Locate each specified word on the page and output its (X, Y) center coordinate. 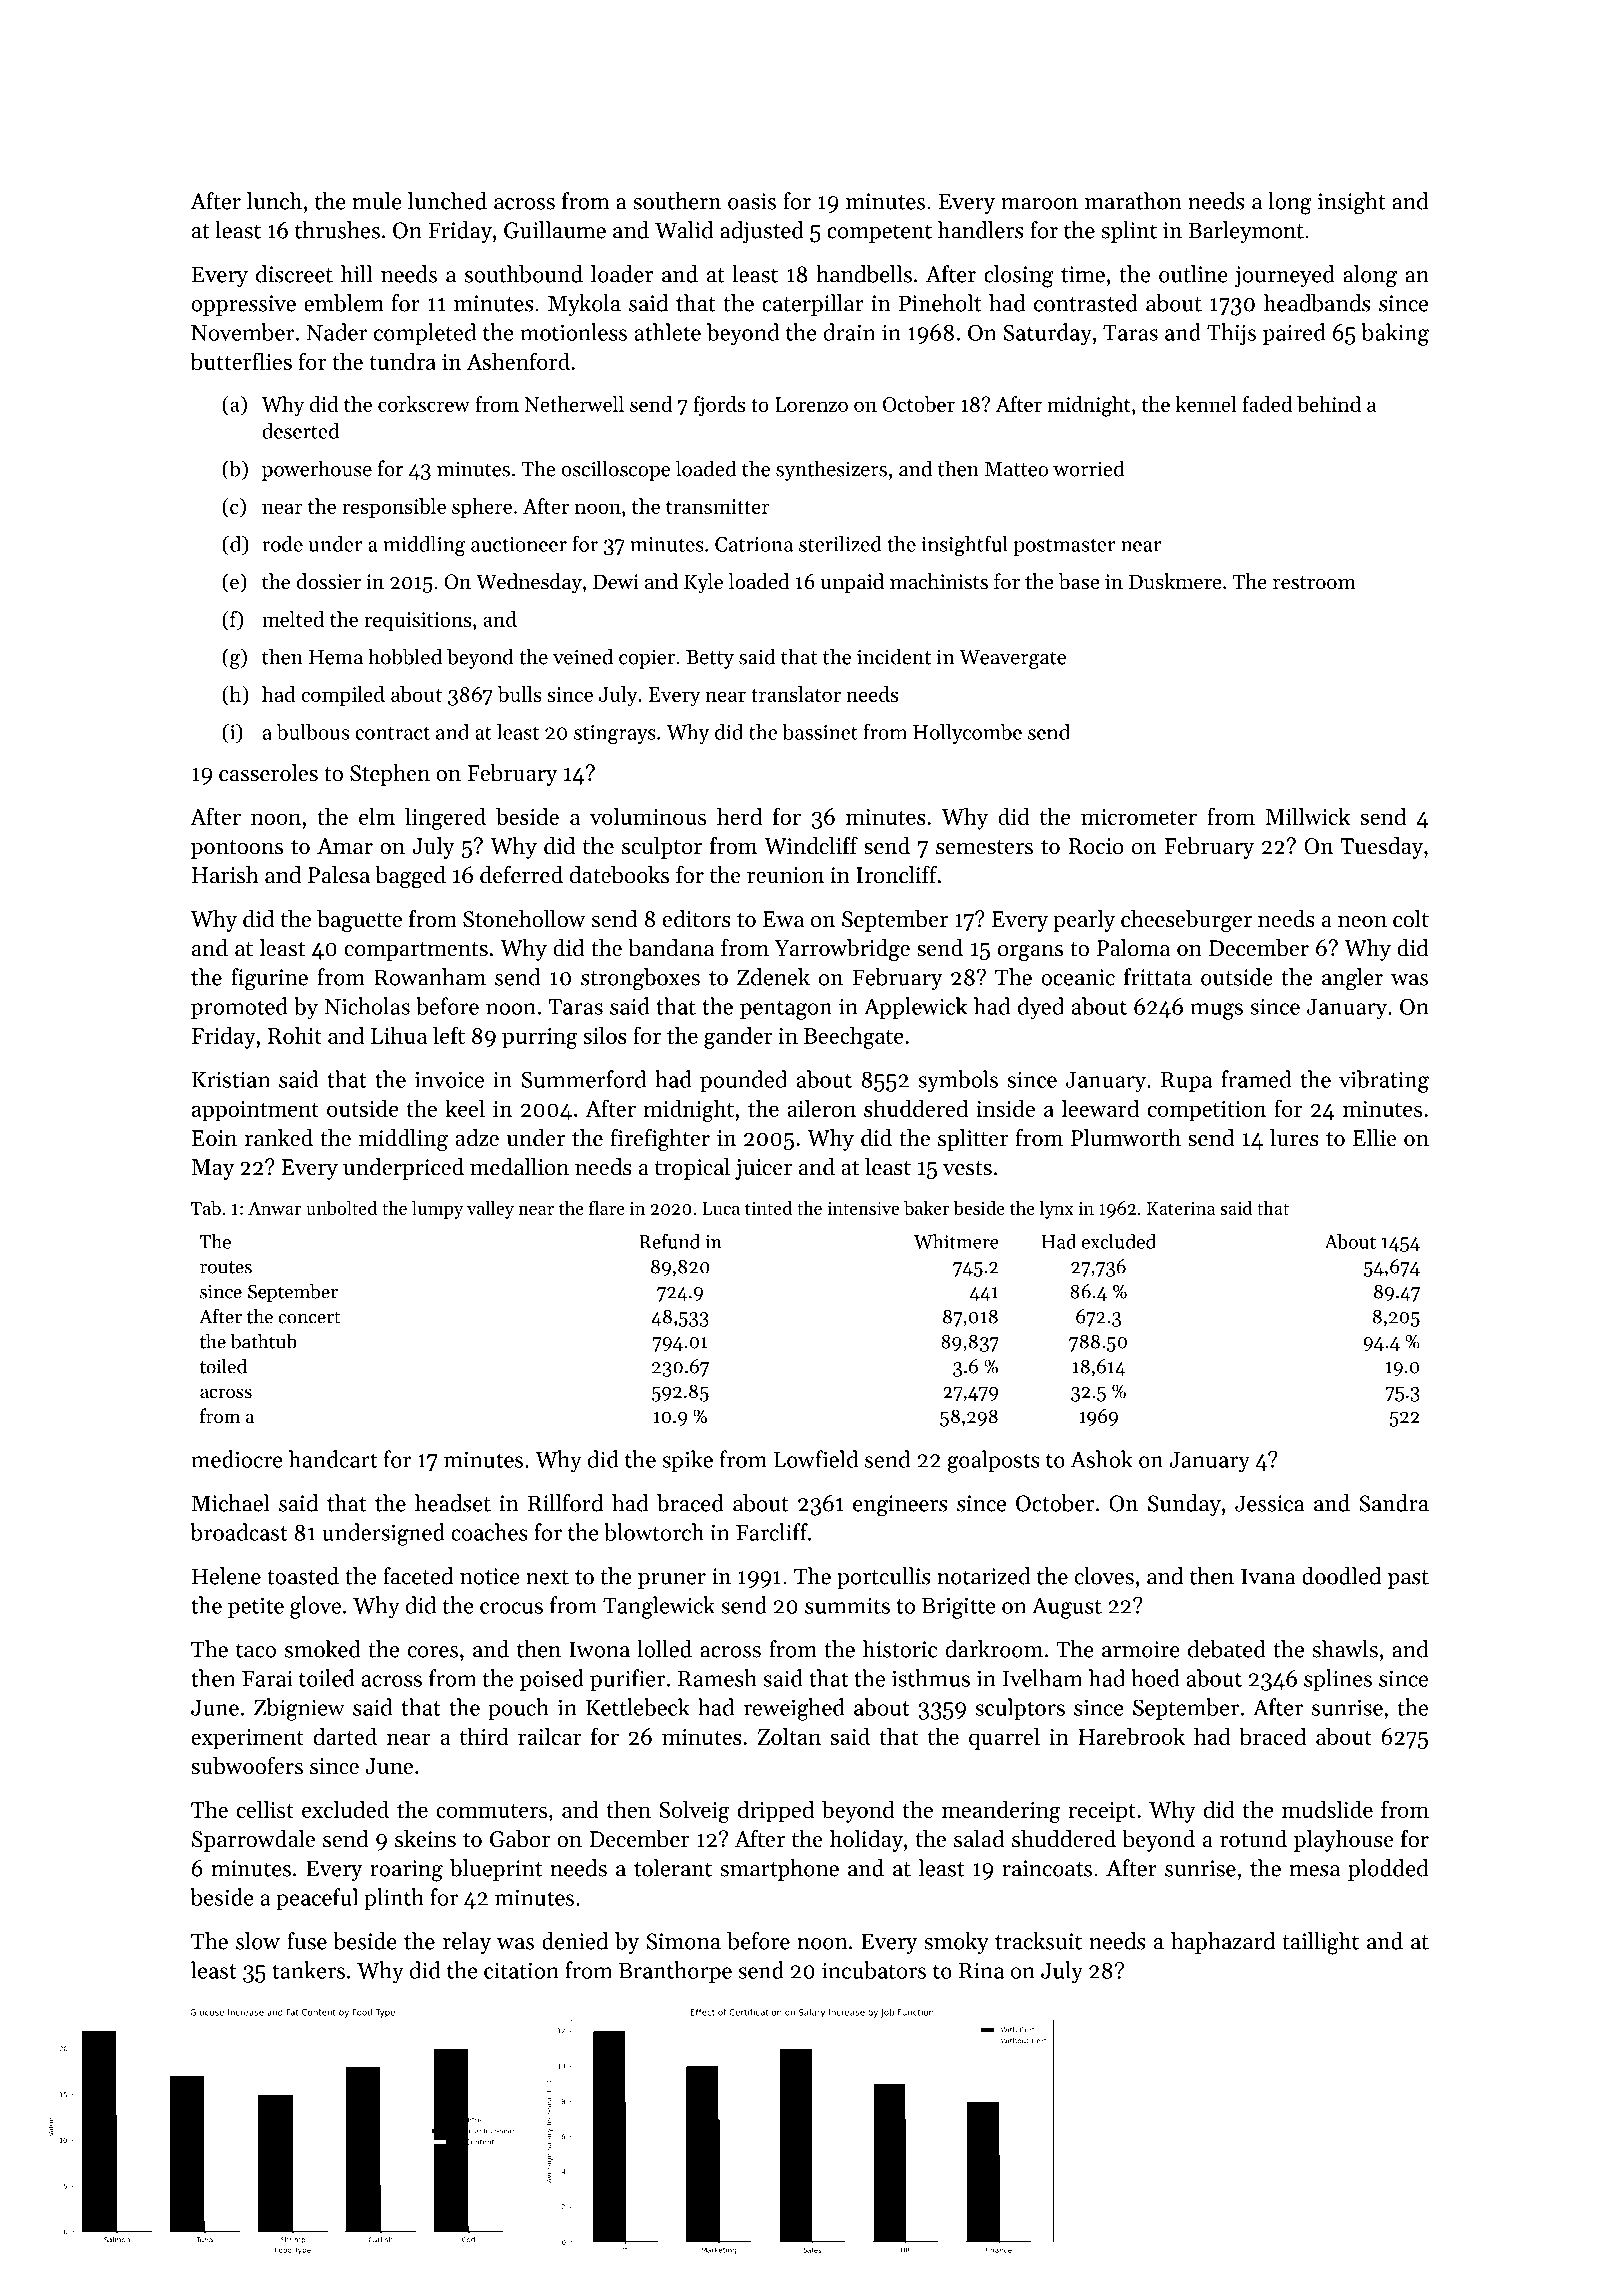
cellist (265, 1809)
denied (575, 1941)
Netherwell (574, 404)
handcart (333, 1459)
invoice (449, 1079)
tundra (402, 361)
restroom (1314, 583)
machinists (939, 581)
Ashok (1102, 1459)
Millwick (1308, 816)
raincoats (1047, 1868)
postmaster (1064, 547)
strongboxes (640, 979)
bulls (520, 694)
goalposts (993, 1461)
